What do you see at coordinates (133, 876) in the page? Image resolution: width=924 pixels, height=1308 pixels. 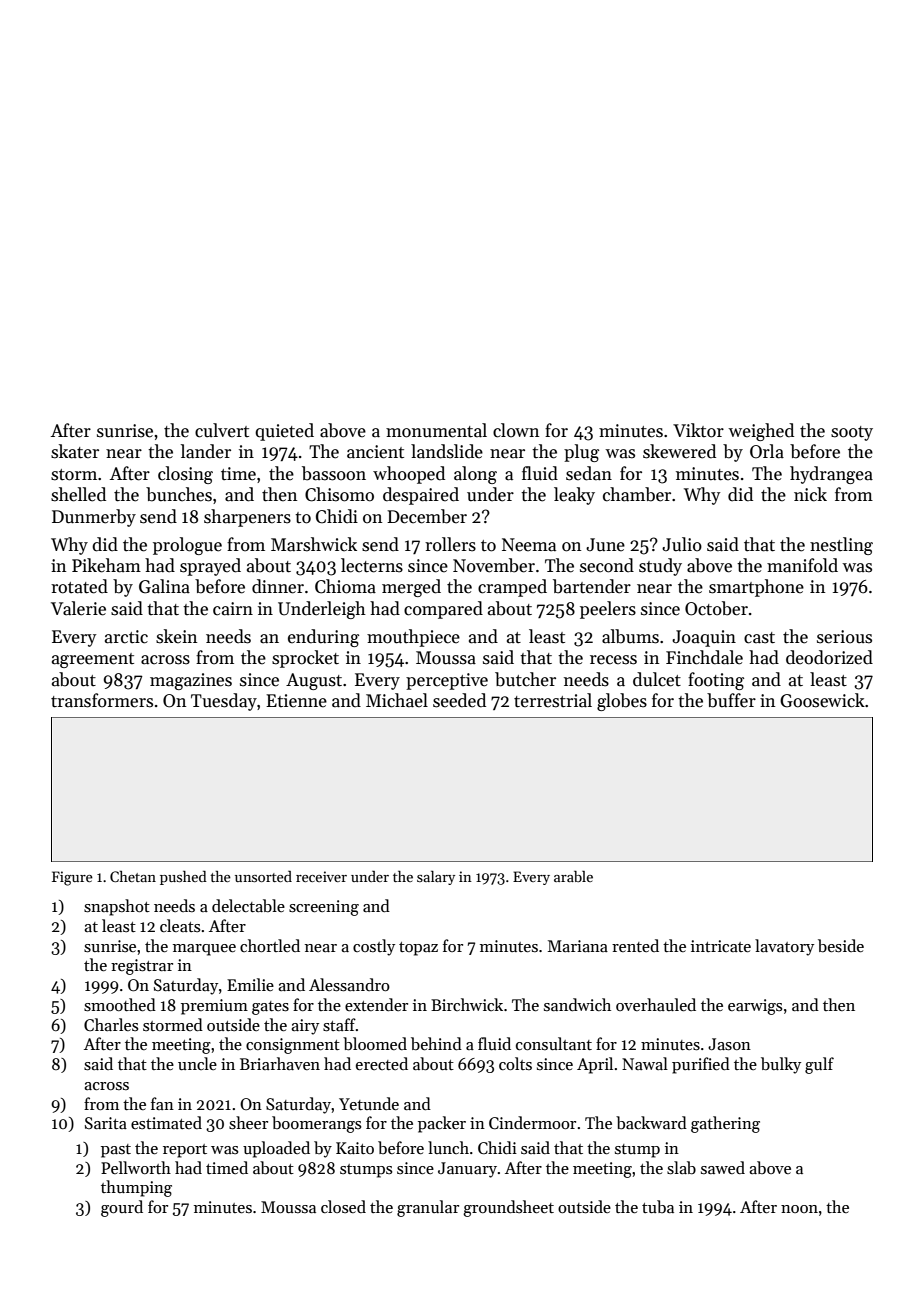 I see `Chetan` at bounding box center [133, 876].
